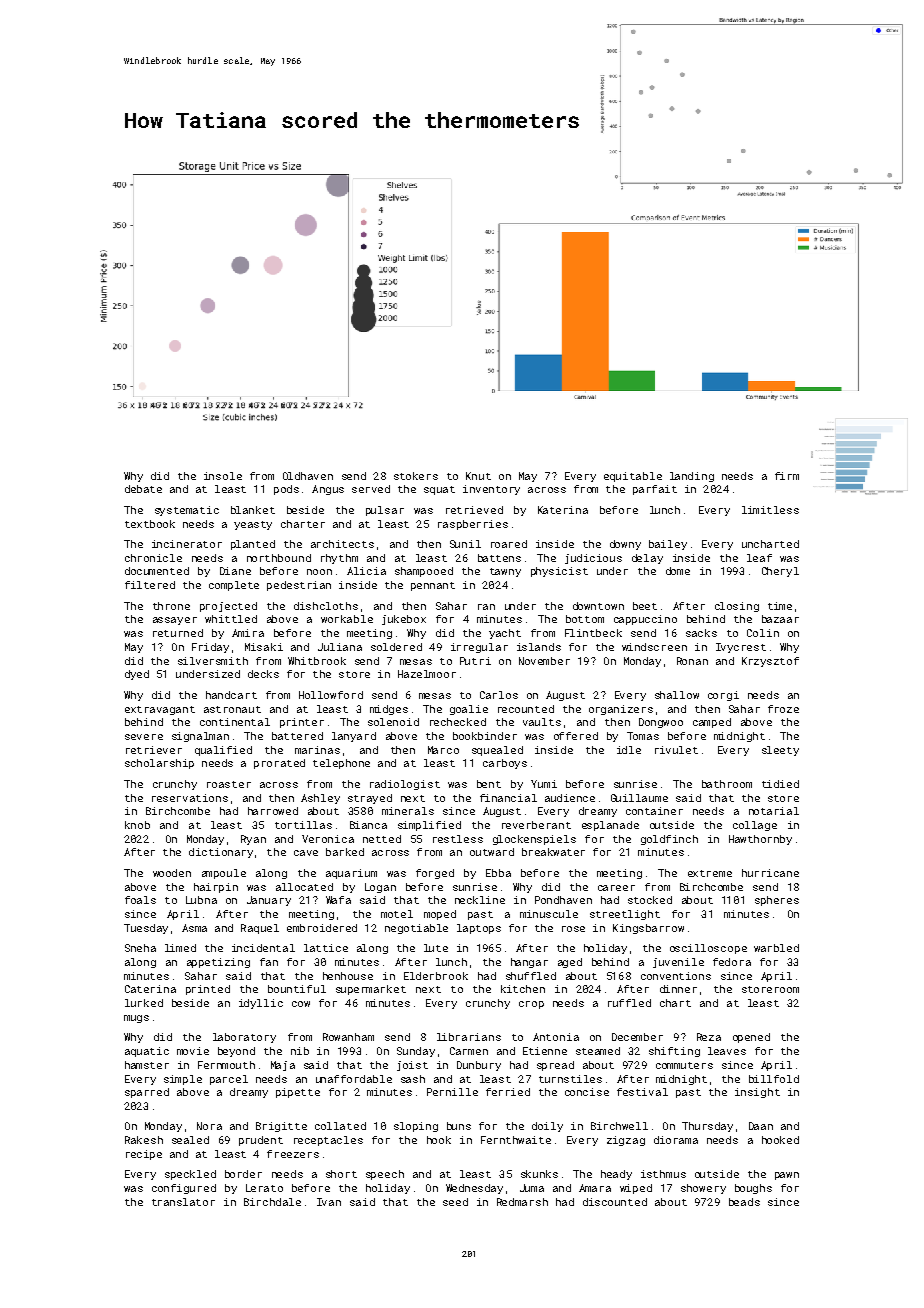 Image resolution: width=924 pixels, height=1308 pixels. Describe the element at coordinates (150, 989) in the page. I see `Caterina` at that location.
